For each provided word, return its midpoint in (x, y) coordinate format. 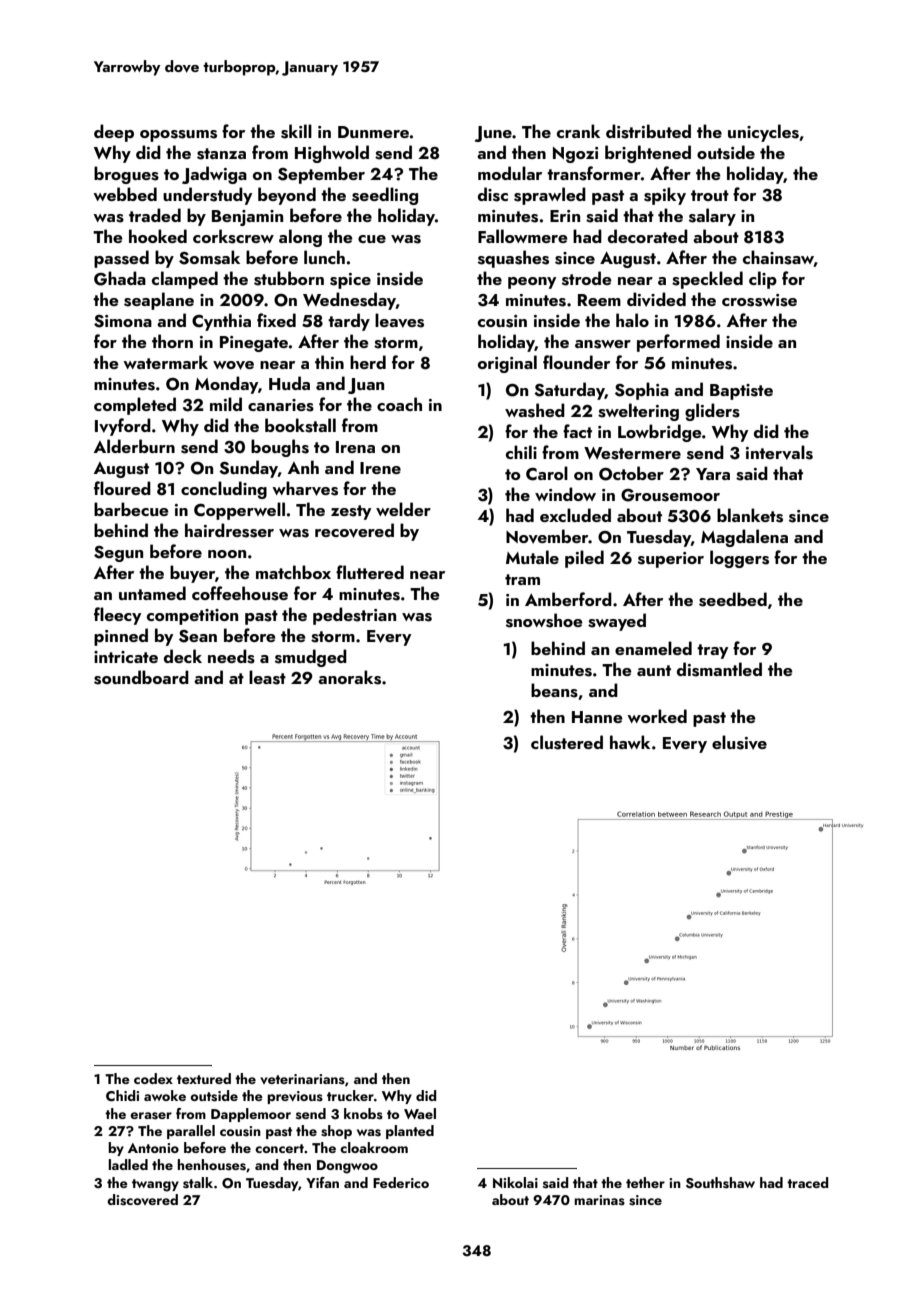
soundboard (141, 677)
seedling (385, 196)
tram (522, 579)
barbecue (131, 509)
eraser (151, 1116)
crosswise (759, 300)
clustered (567, 742)
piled (584, 559)
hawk (630, 742)
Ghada (120, 278)
